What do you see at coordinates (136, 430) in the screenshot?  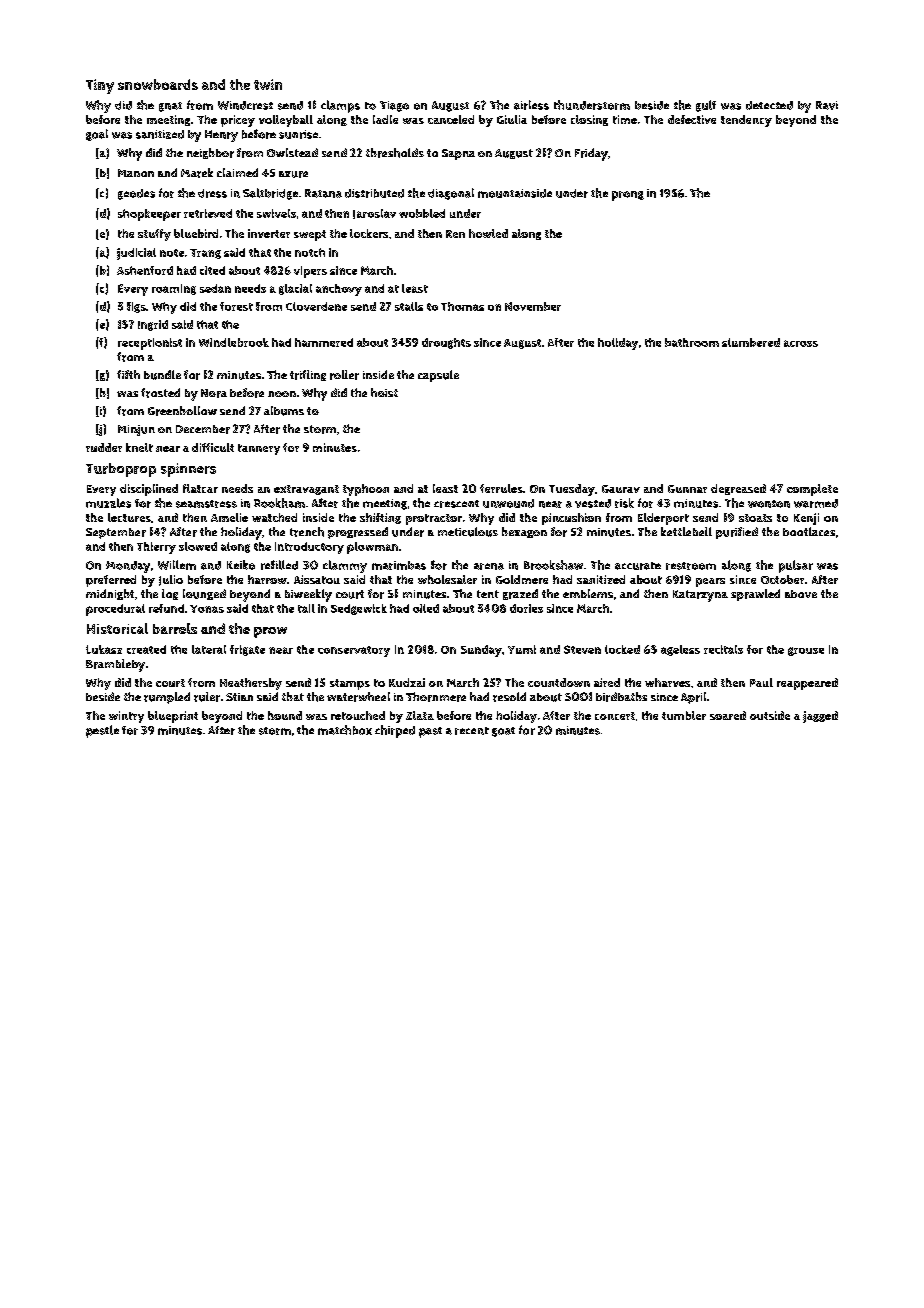 I see `Minjun` at bounding box center [136, 430].
